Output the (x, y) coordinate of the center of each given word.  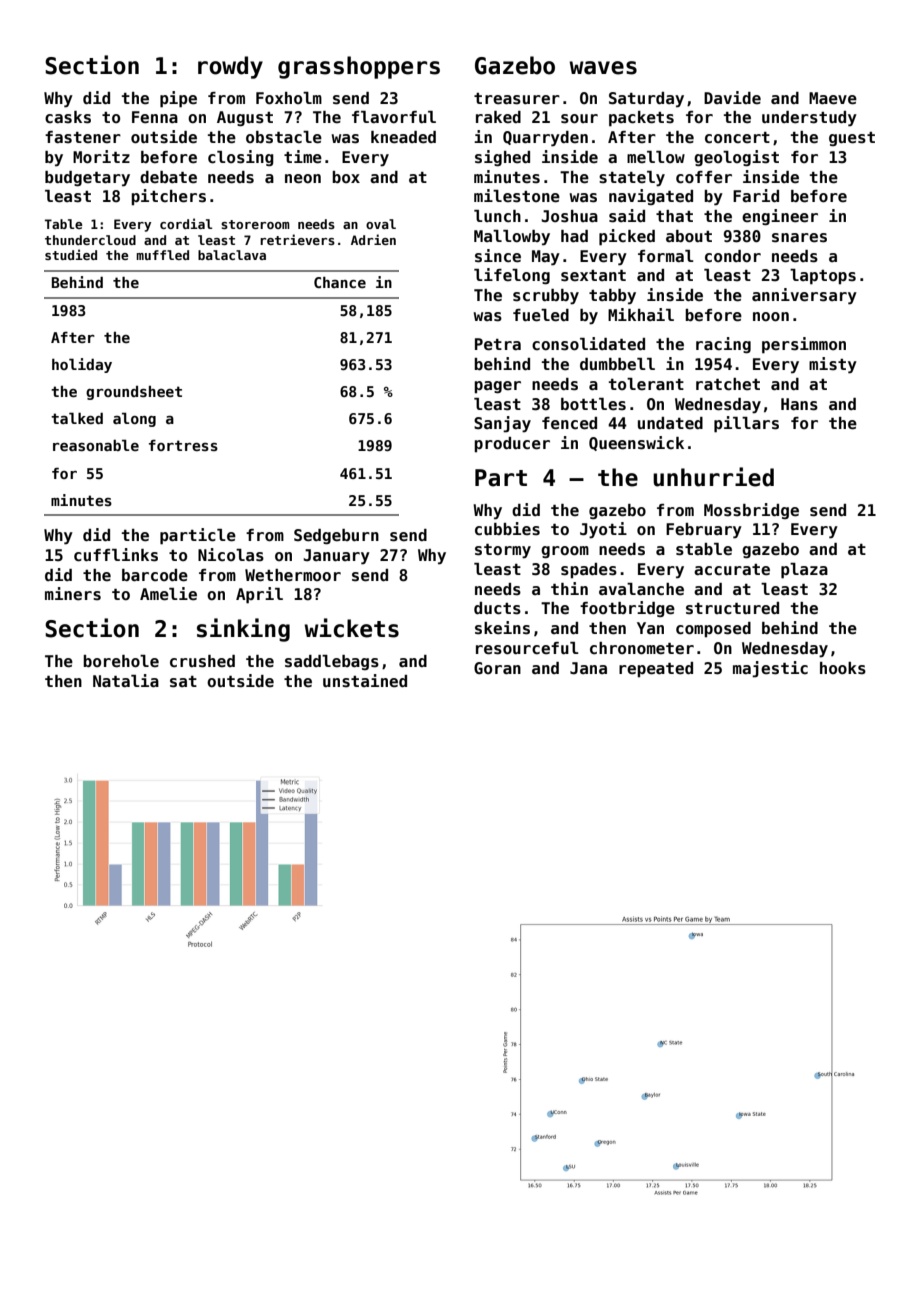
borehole (121, 661)
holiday (82, 365)
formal (666, 256)
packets (641, 119)
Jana (588, 668)
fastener (83, 137)
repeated (656, 669)
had (574, 236)
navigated (651, 197)
